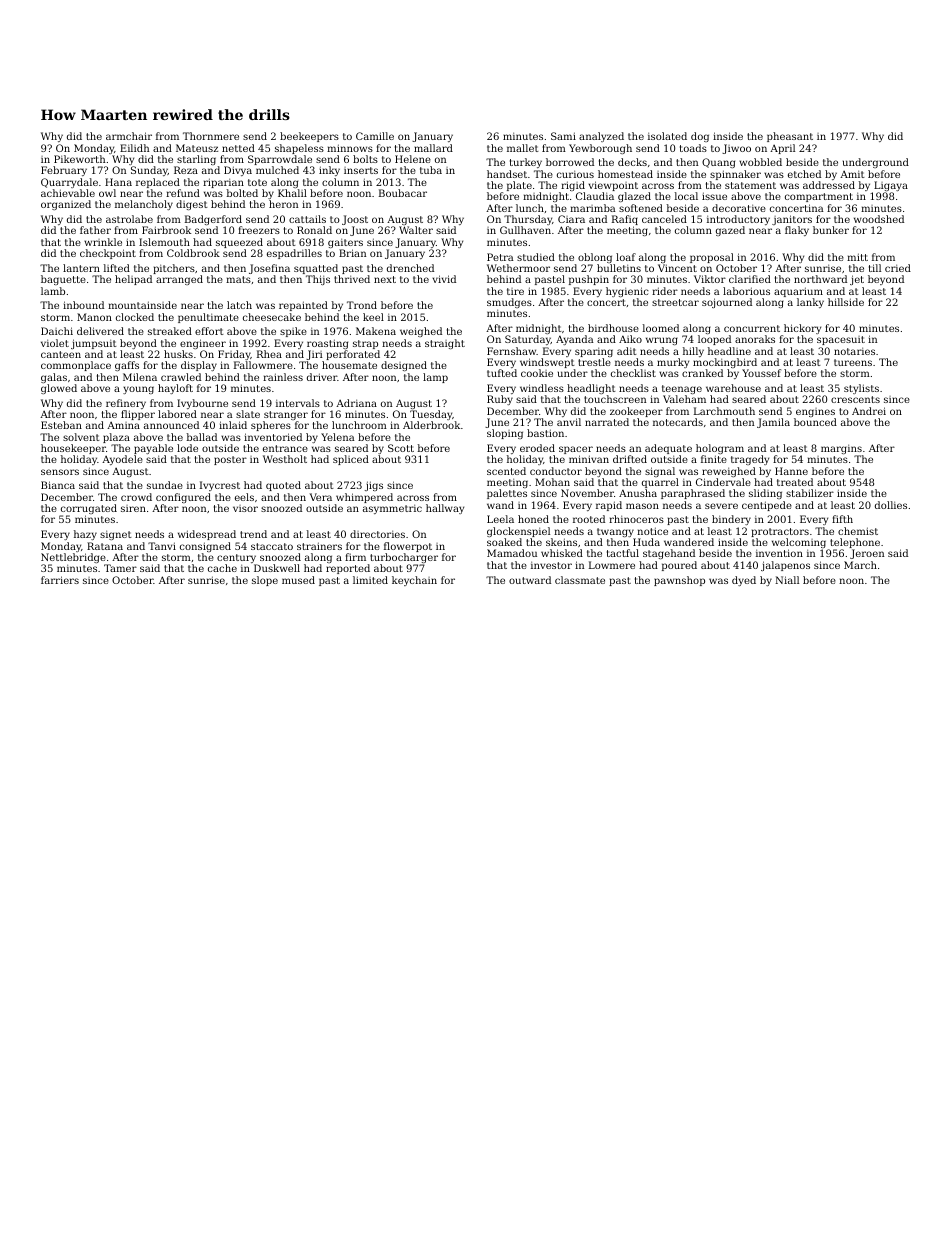 The width and height of the screenshot is (952, 1233). Describe the element at coordinates (797, 231) in the screenshot. I see `flaky` at that location.
